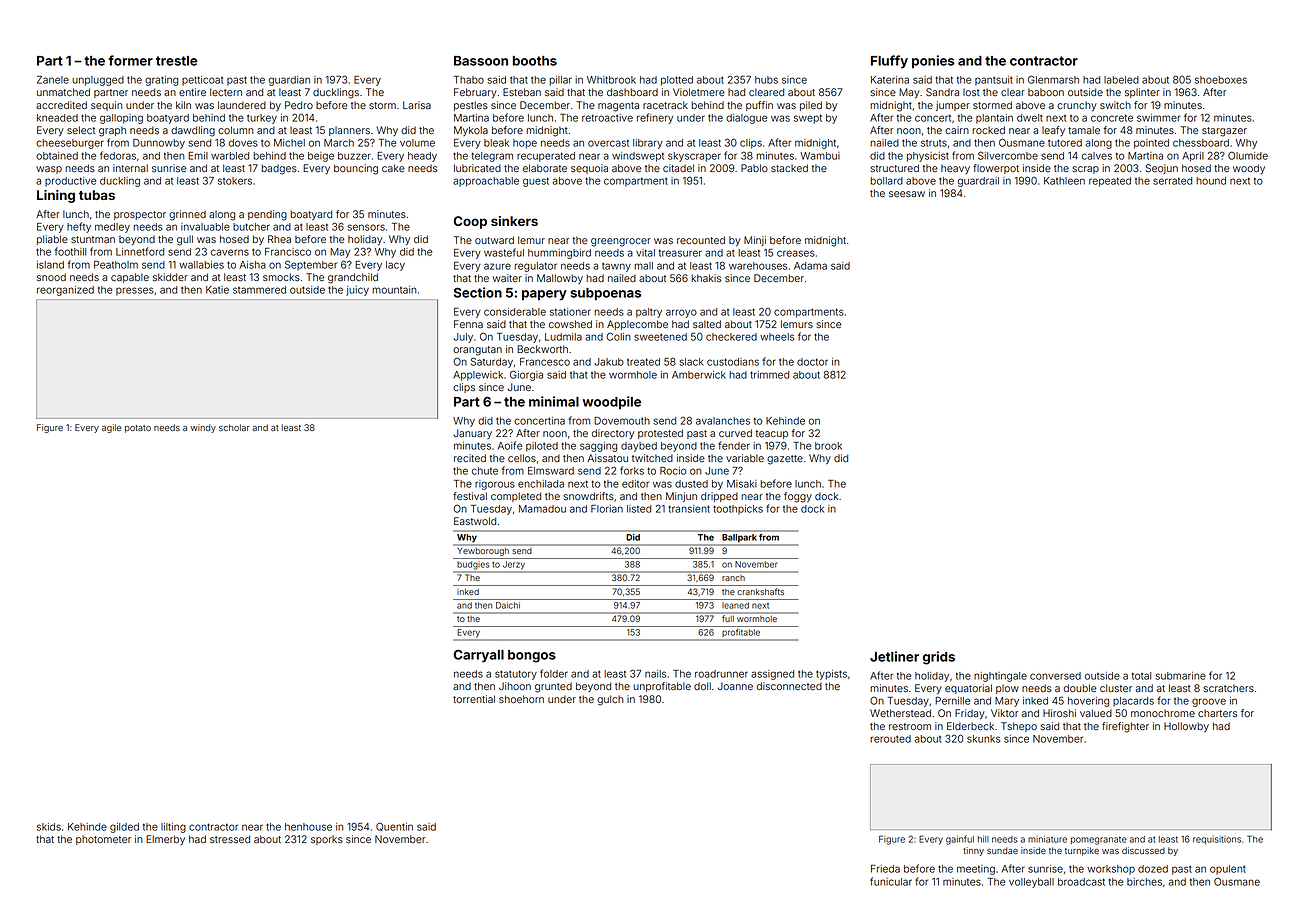 This document has width=1308, height=924. Describe the element at coordinates (394, 826) in the document. I see `Quentin` at that location.
